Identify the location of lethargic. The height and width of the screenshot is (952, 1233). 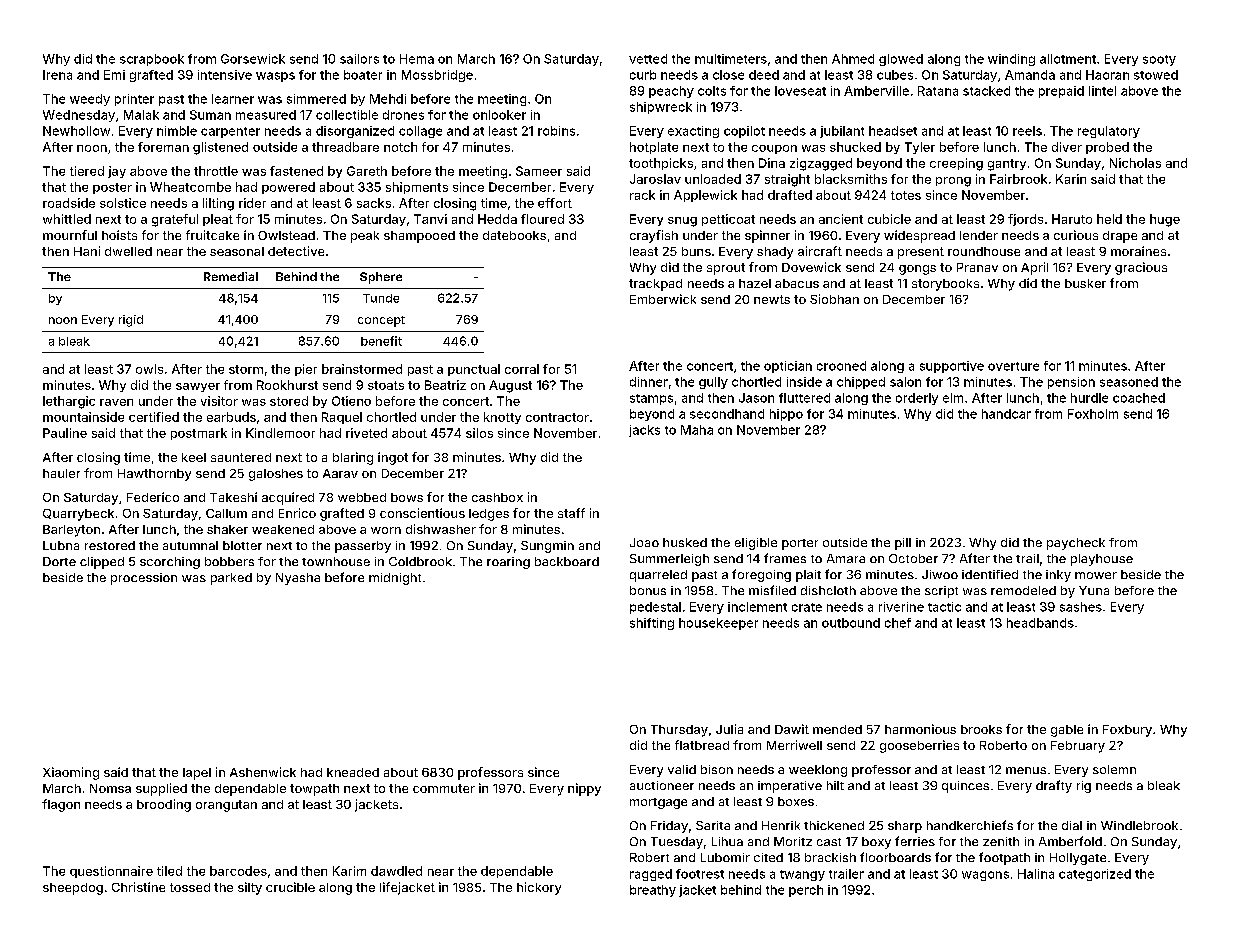
(69, 402).
